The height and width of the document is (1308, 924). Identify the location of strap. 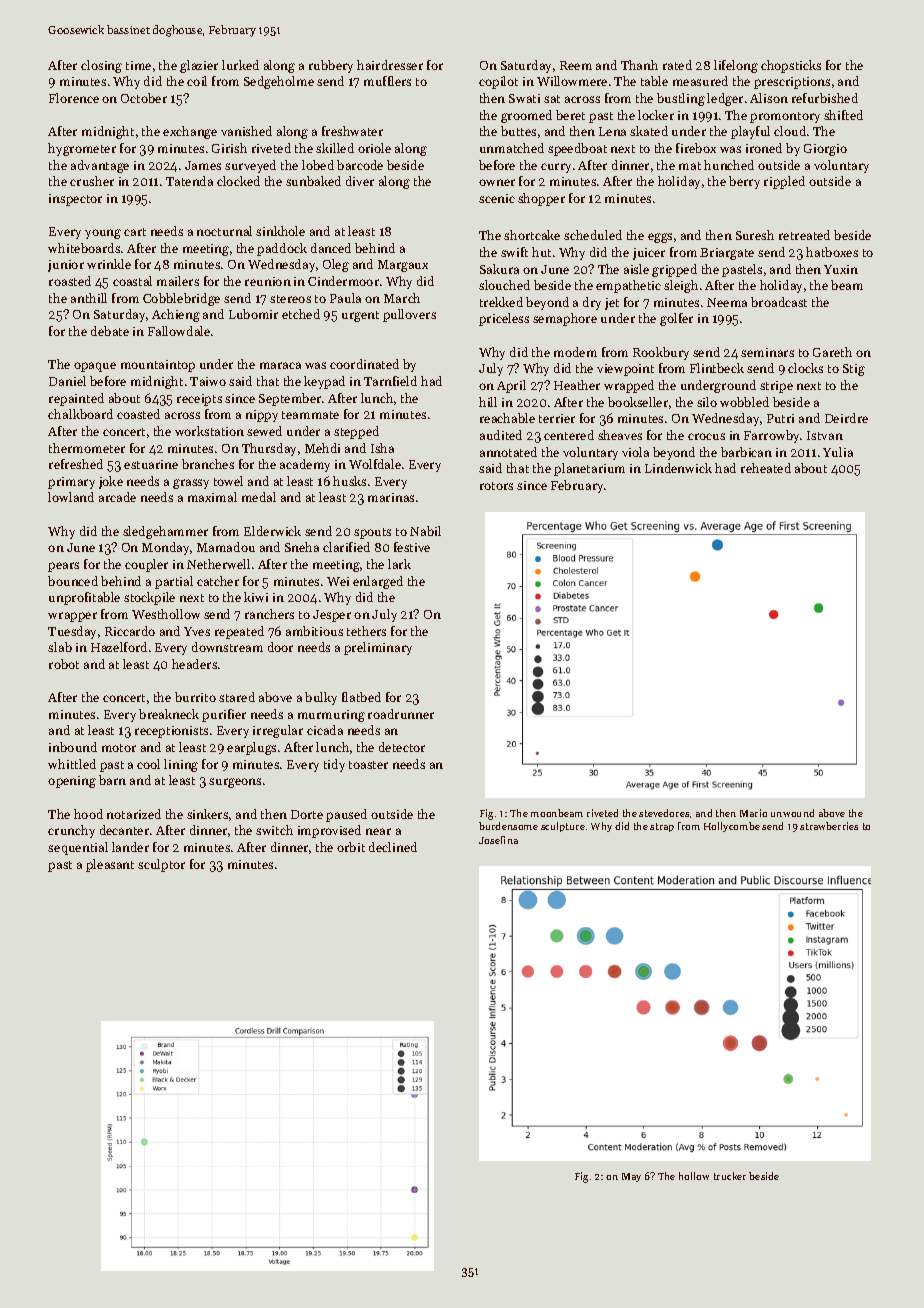
(662, 827).
